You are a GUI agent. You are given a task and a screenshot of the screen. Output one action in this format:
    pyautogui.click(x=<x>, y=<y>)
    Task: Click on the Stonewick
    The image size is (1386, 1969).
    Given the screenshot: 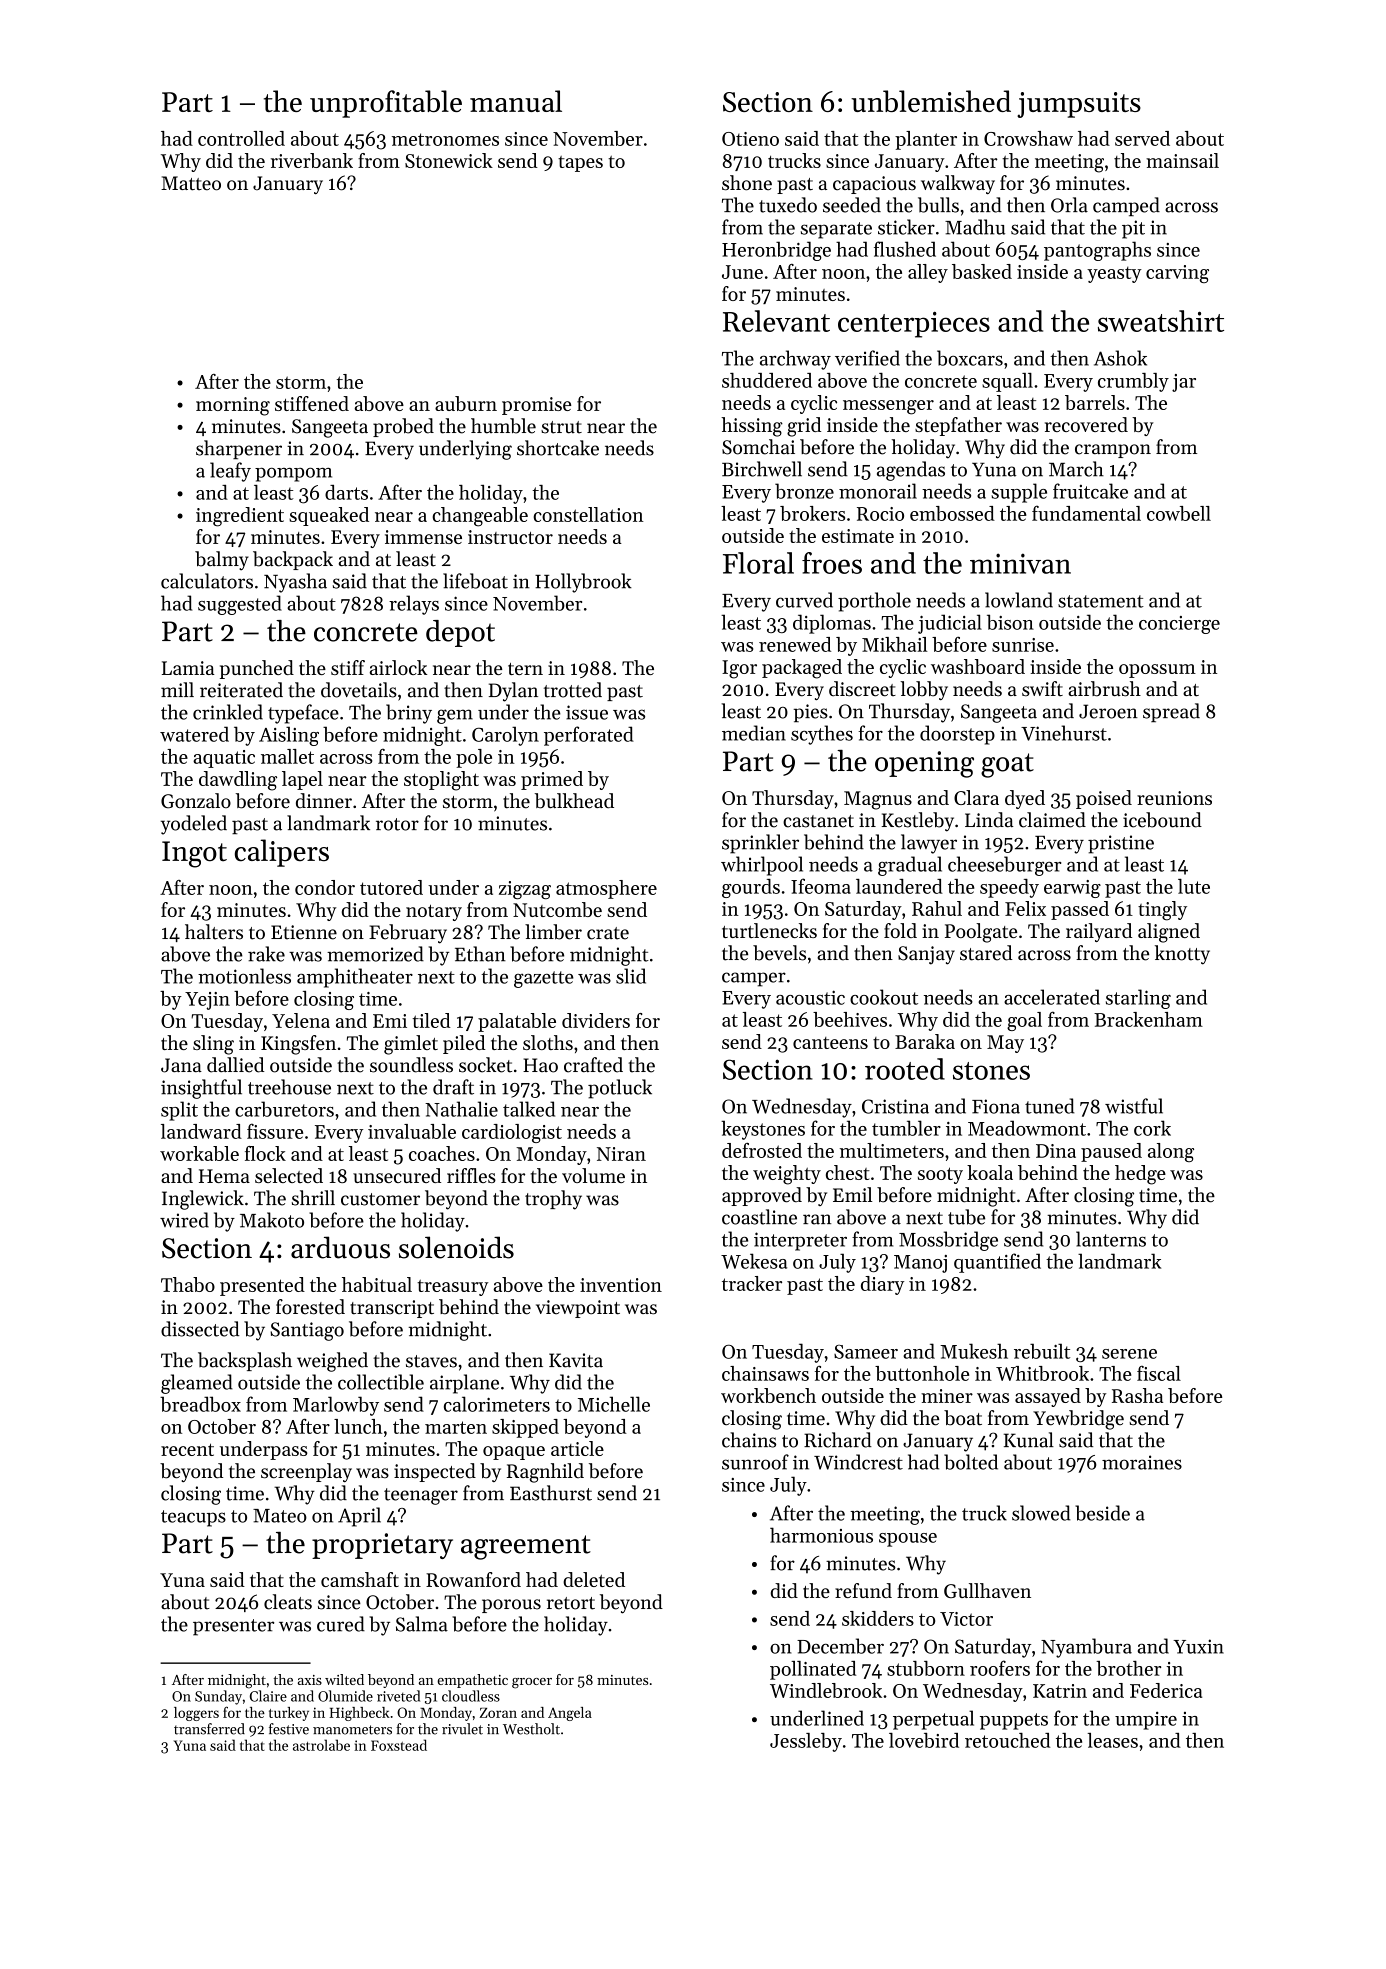 What is the action you would take?
    pyautogui.click(x=449, y=160)
